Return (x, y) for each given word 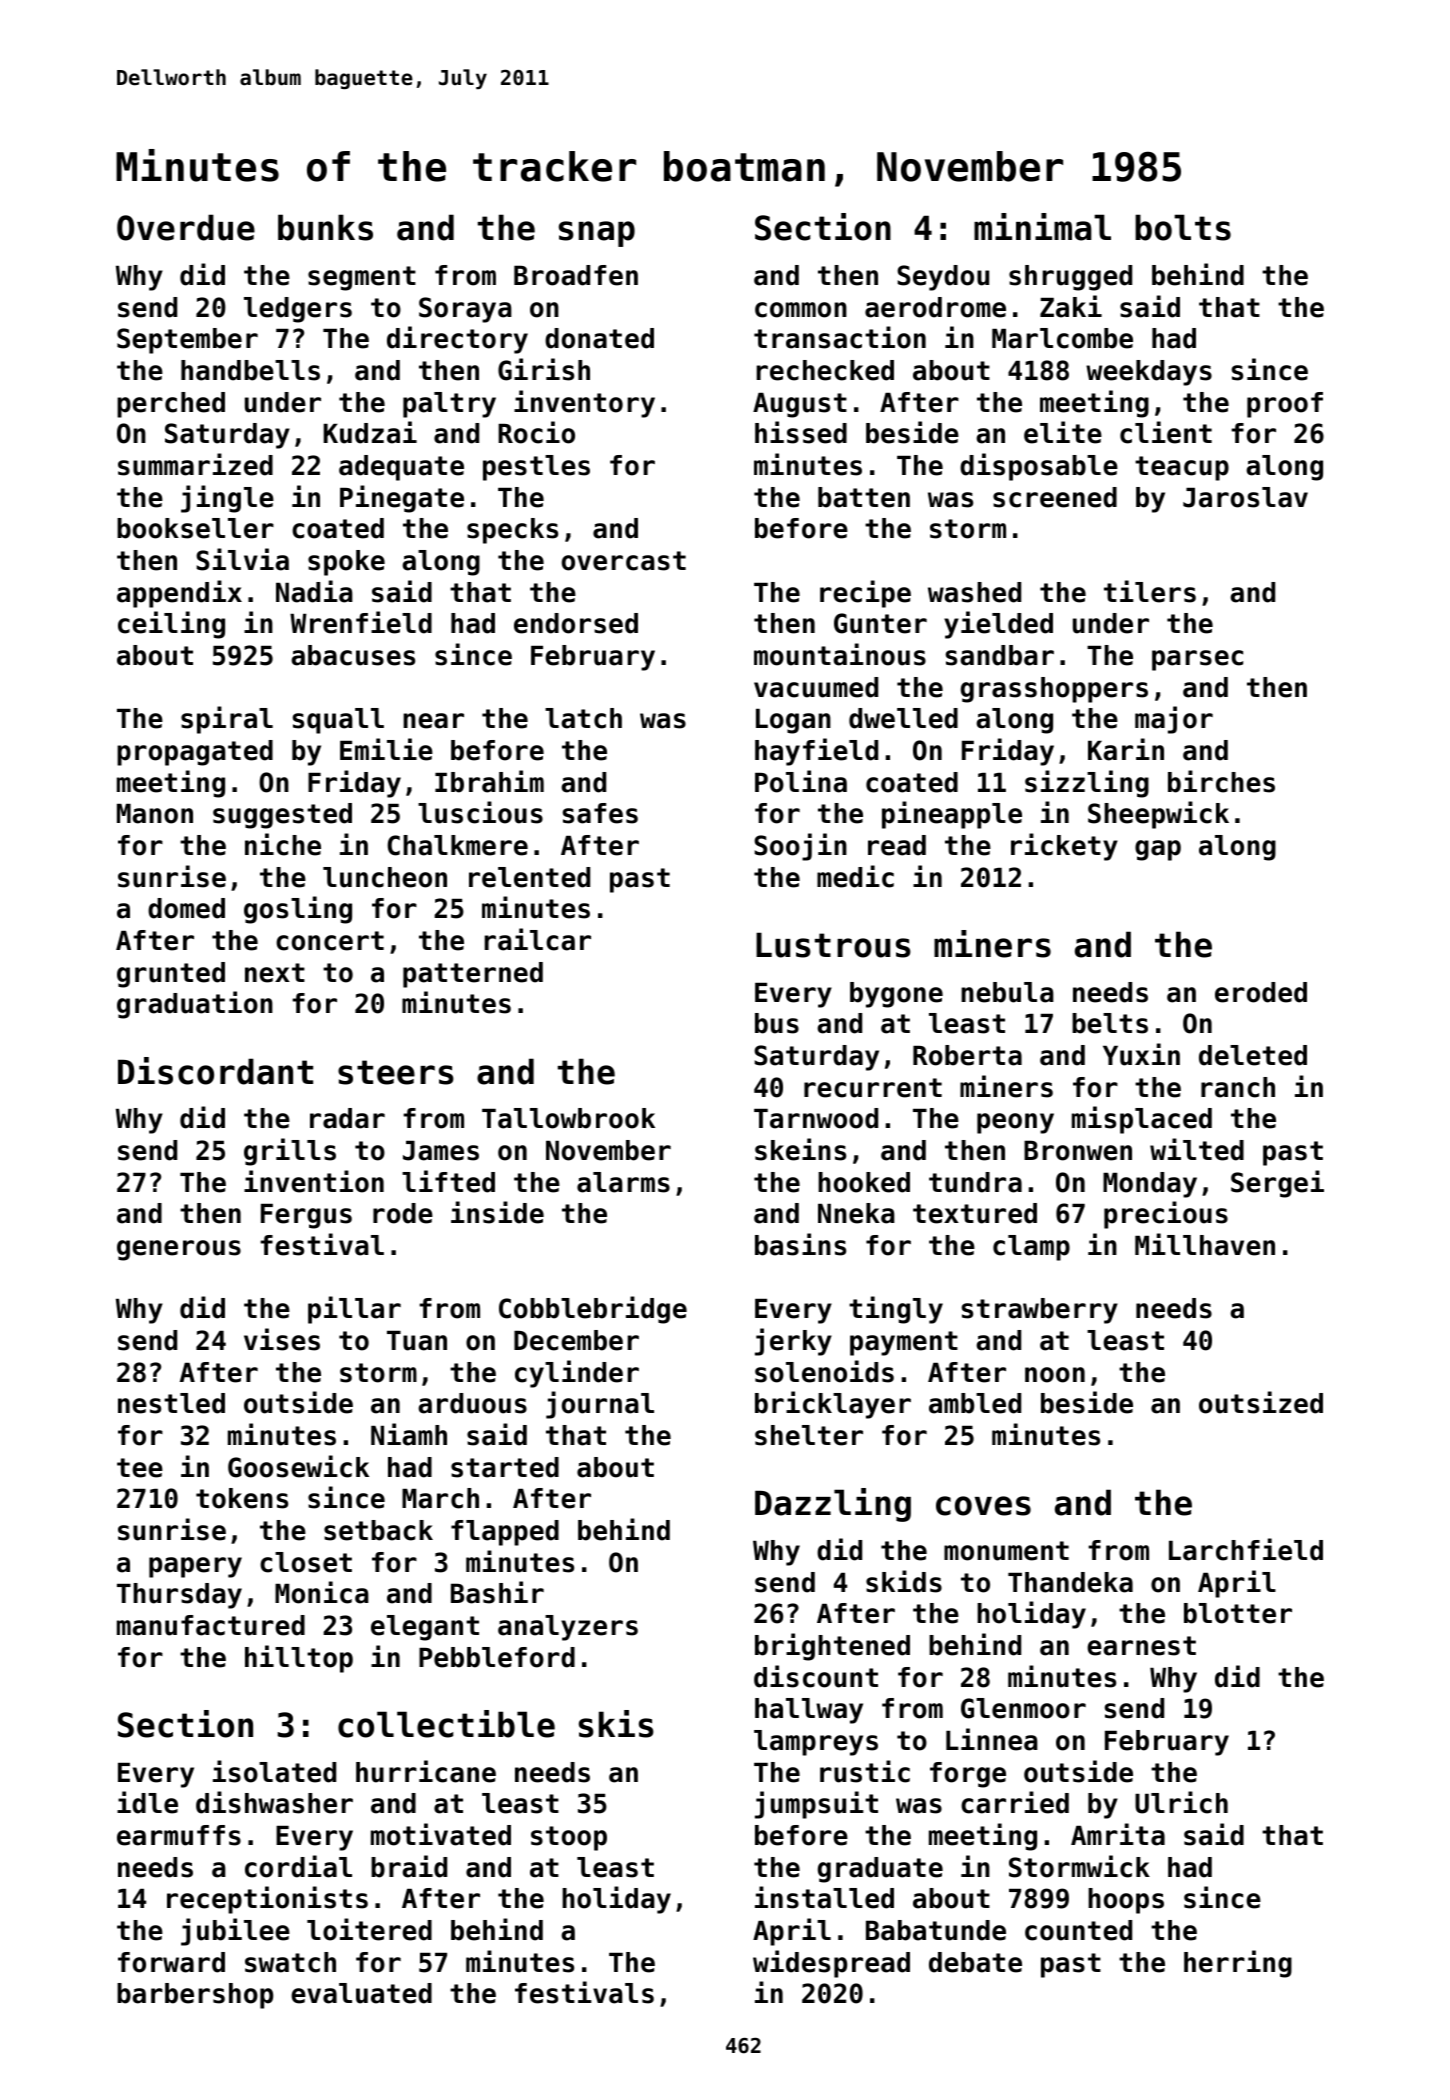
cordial (298, 1866)
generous (179, 1250)
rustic (865, 1771)
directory (457, 340)
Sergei (1277, 1184)
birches (1221, 781)
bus (777, 1023)
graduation (195, 1005)
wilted (1197, 1149)
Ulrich (1181, 1802)
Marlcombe (1062, 338)
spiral (227, 720)
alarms (623, 1182)
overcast (624, 561)
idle (147, 1802)
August (800, 405)
